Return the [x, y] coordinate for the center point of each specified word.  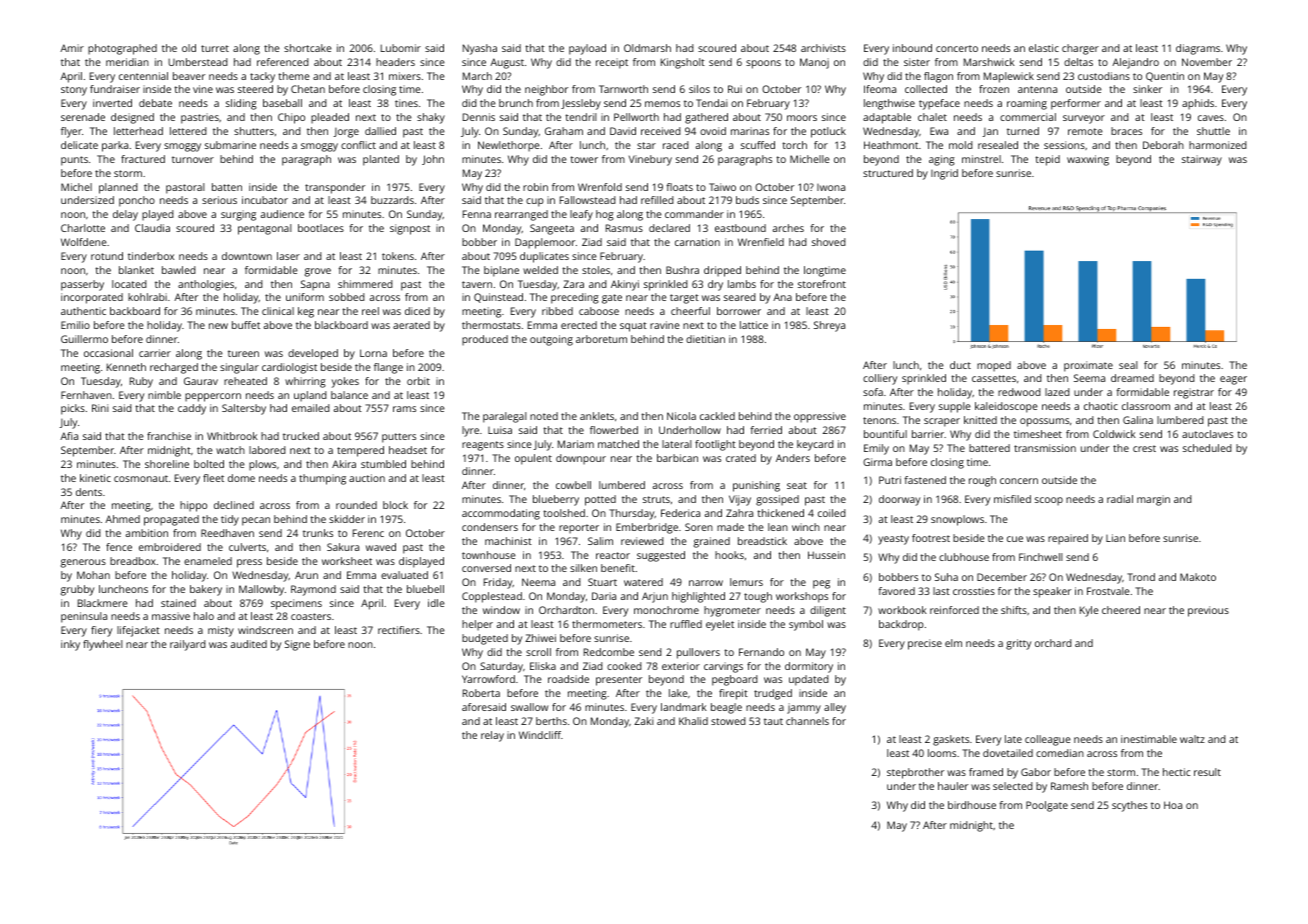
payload [587, 49]
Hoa [1173, 805]
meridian [127, 62]
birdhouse [972, 805]
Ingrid [944, 174]
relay [492, 736]
